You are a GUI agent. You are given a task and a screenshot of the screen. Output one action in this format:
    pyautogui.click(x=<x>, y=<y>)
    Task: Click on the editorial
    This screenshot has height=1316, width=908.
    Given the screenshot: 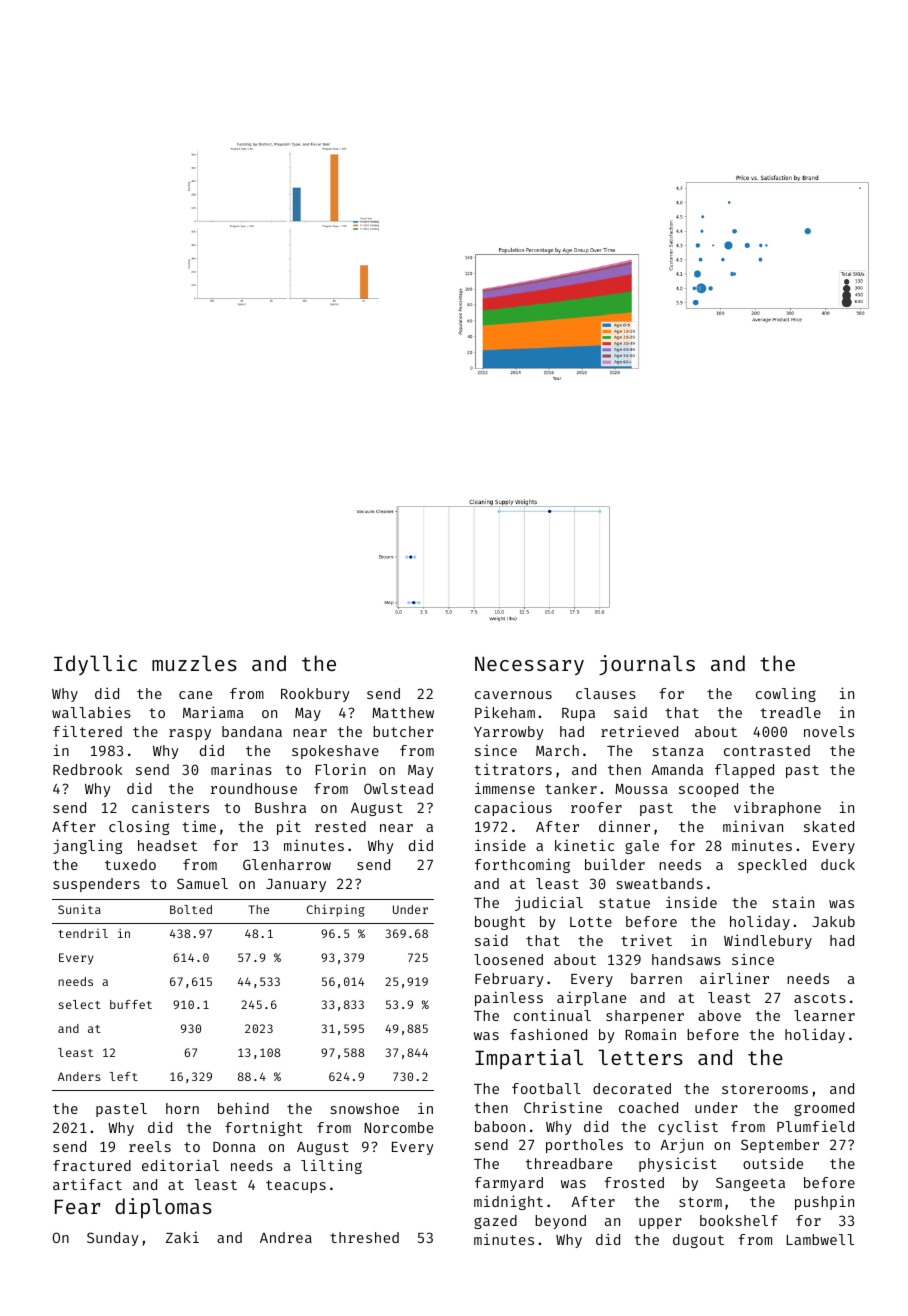 What is the action you would take?
    pyautogui.click(x=180, y=1165)
